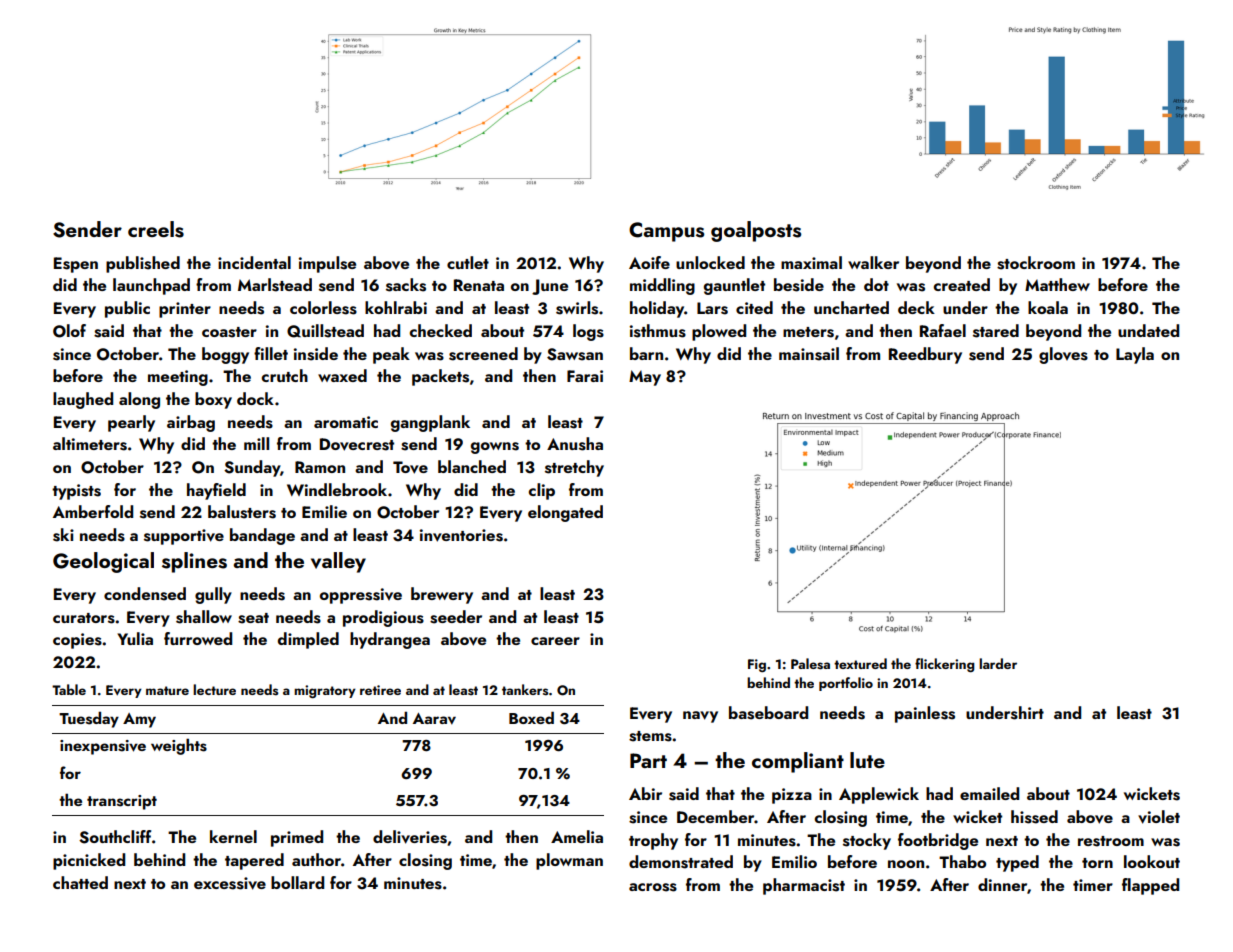 This screenshot has width=1233, height=952. What do you see at coordinates (327, 264) in the screenshot?
I see `impulse` at bounding box center [327, 264].
